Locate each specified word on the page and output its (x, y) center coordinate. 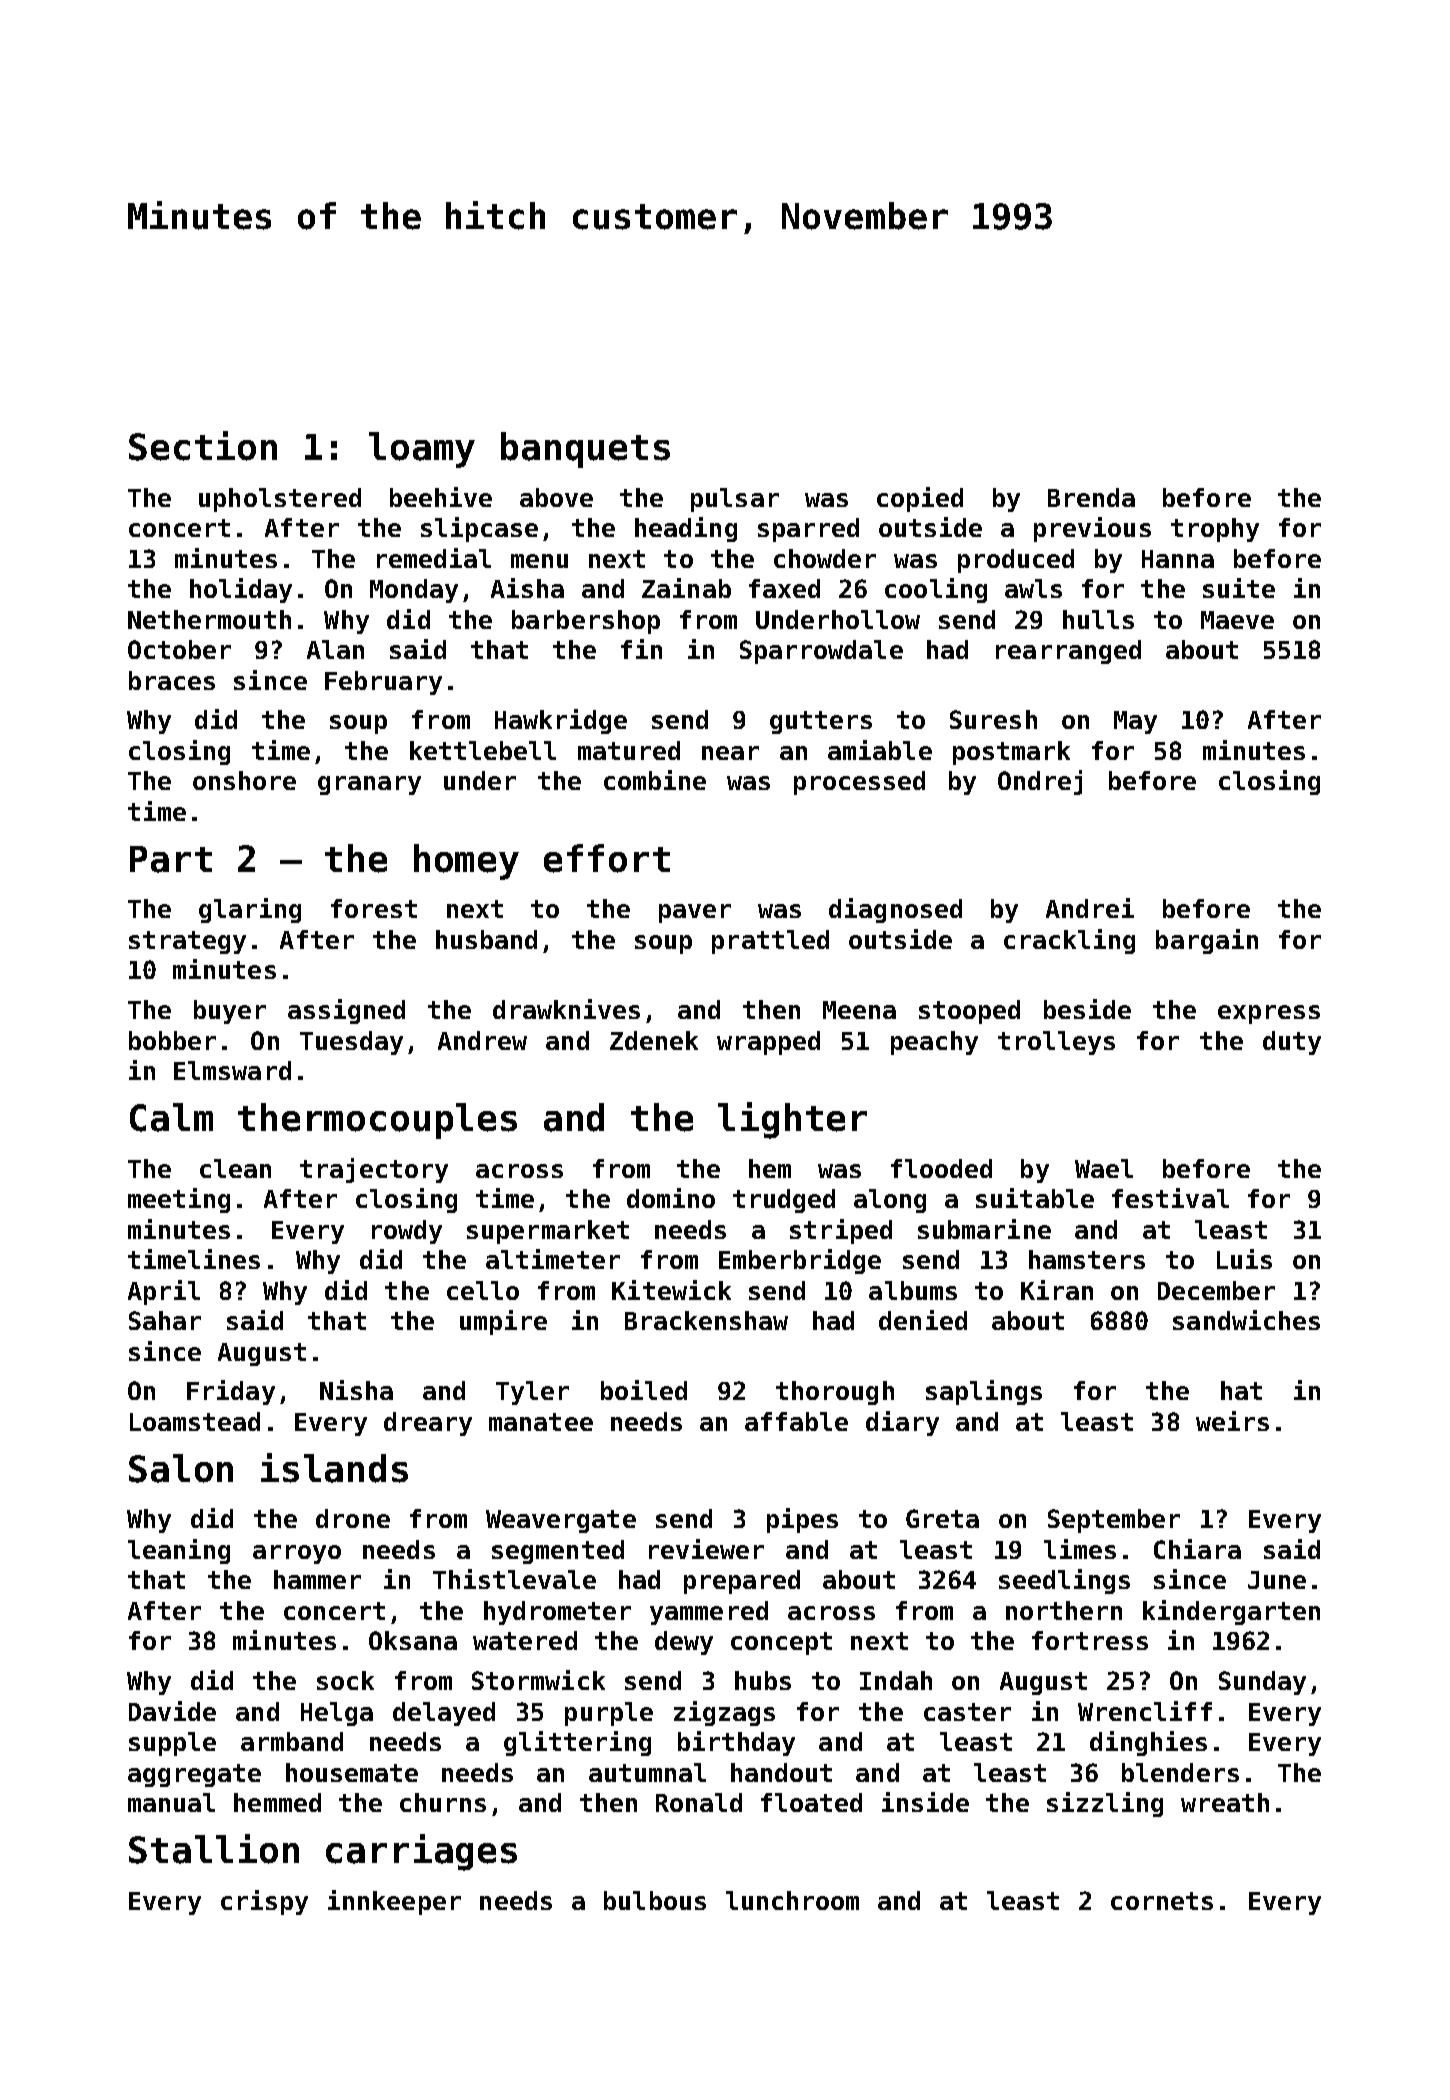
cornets (1162, 1901)
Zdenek (654, 1040)
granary (369, 785)
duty (1292, 1043)
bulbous (655, 1900)
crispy (264, 1902)
